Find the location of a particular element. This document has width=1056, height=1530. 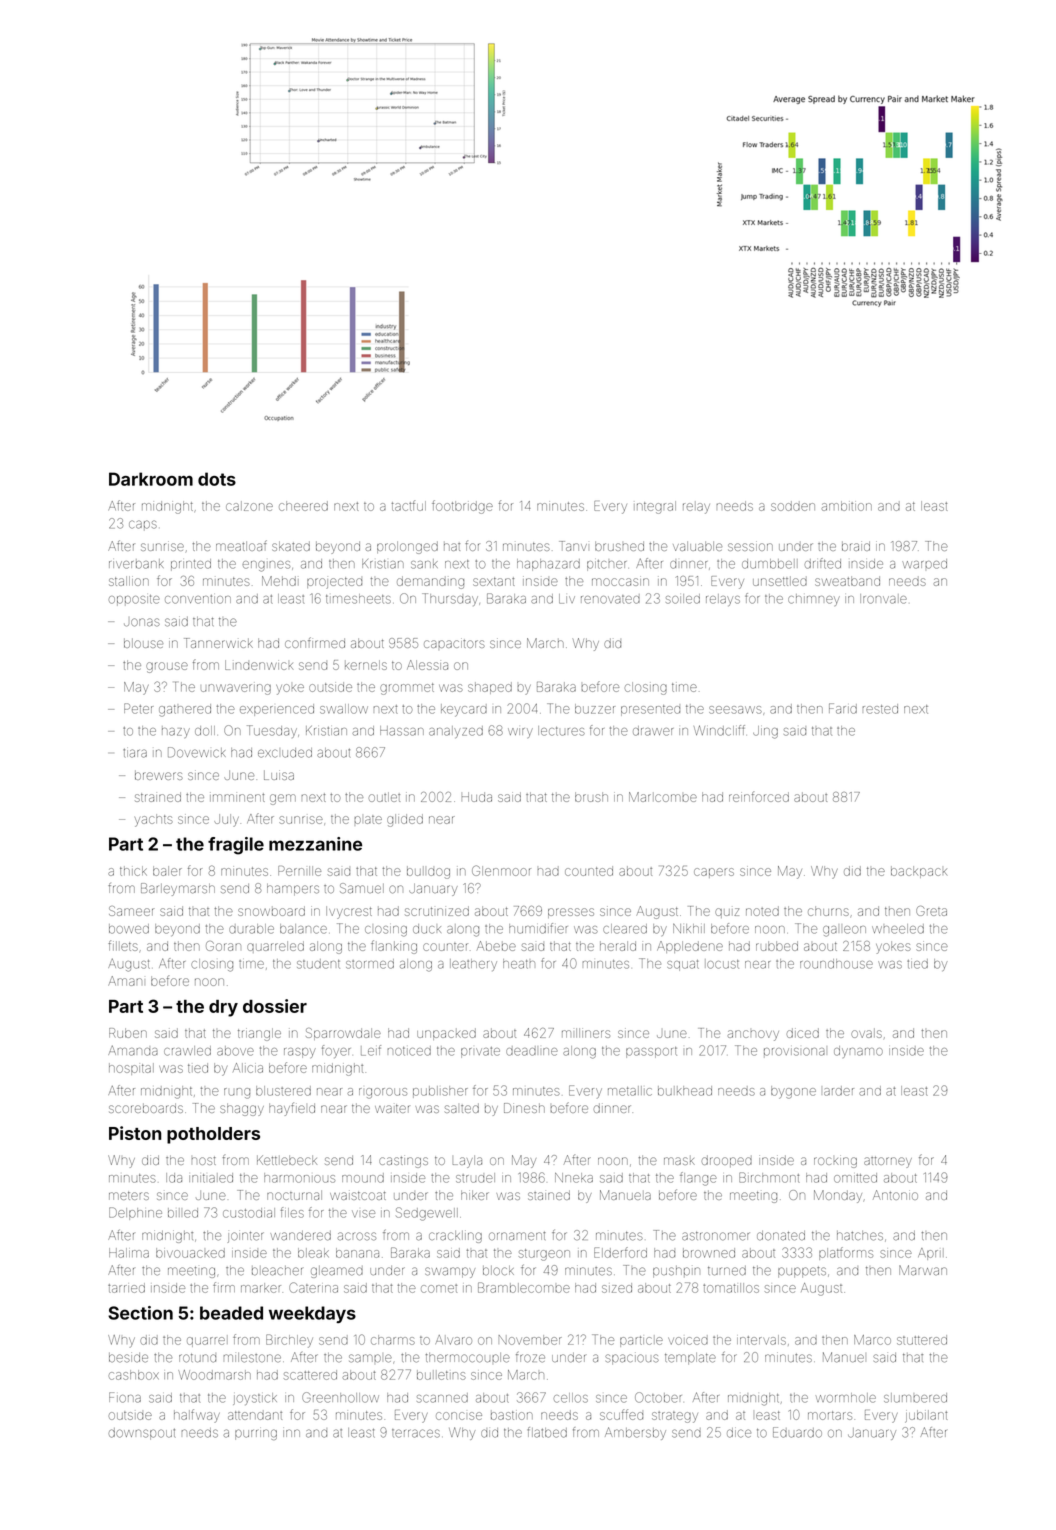

purring is located at coordinates (256, 1434).
